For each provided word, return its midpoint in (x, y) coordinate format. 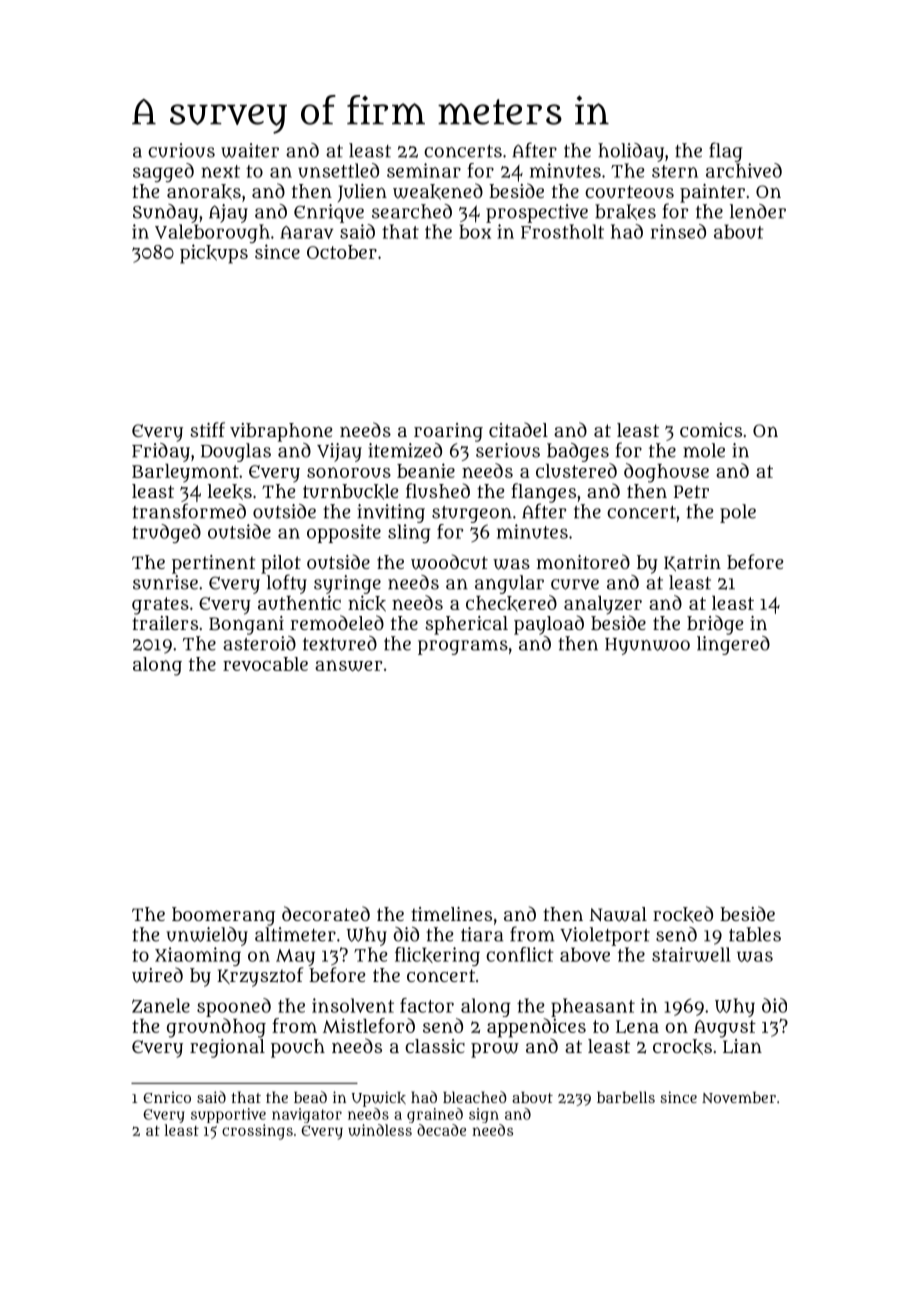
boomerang (223, 916)
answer (349, 665)
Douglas (236, 452)
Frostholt (562, 231)
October (342, 252)
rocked (683, 914)
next (220, 171)
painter (712, 193)
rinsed (678, 231)
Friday (161, 452)
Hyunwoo (647, 646)
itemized (405, 450)
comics (711, 430)
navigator (307, 1115)
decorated (326, 913)
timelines (451, 914)
